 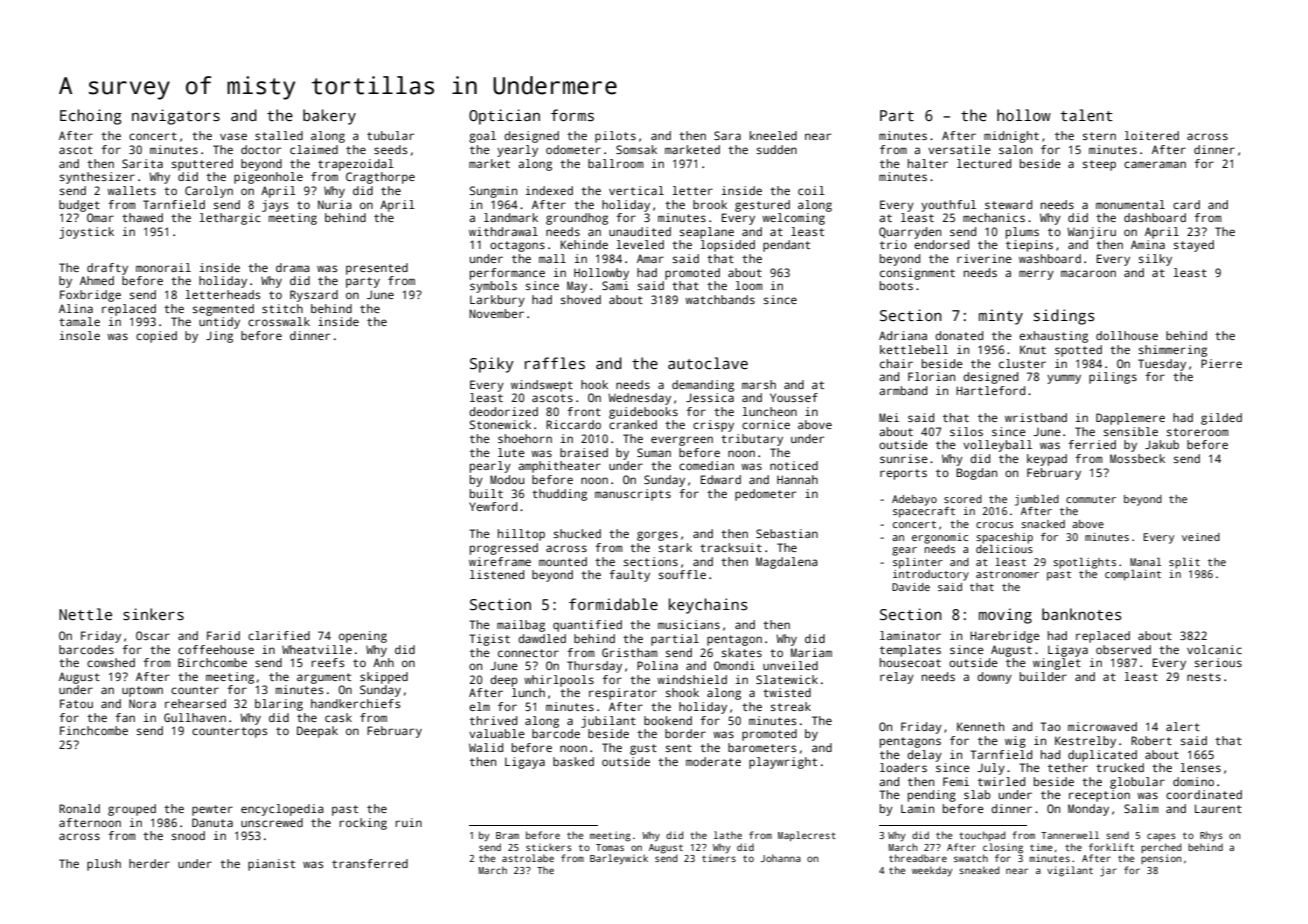 I want to click on Tuesday, so click(x=1162, y=365).
